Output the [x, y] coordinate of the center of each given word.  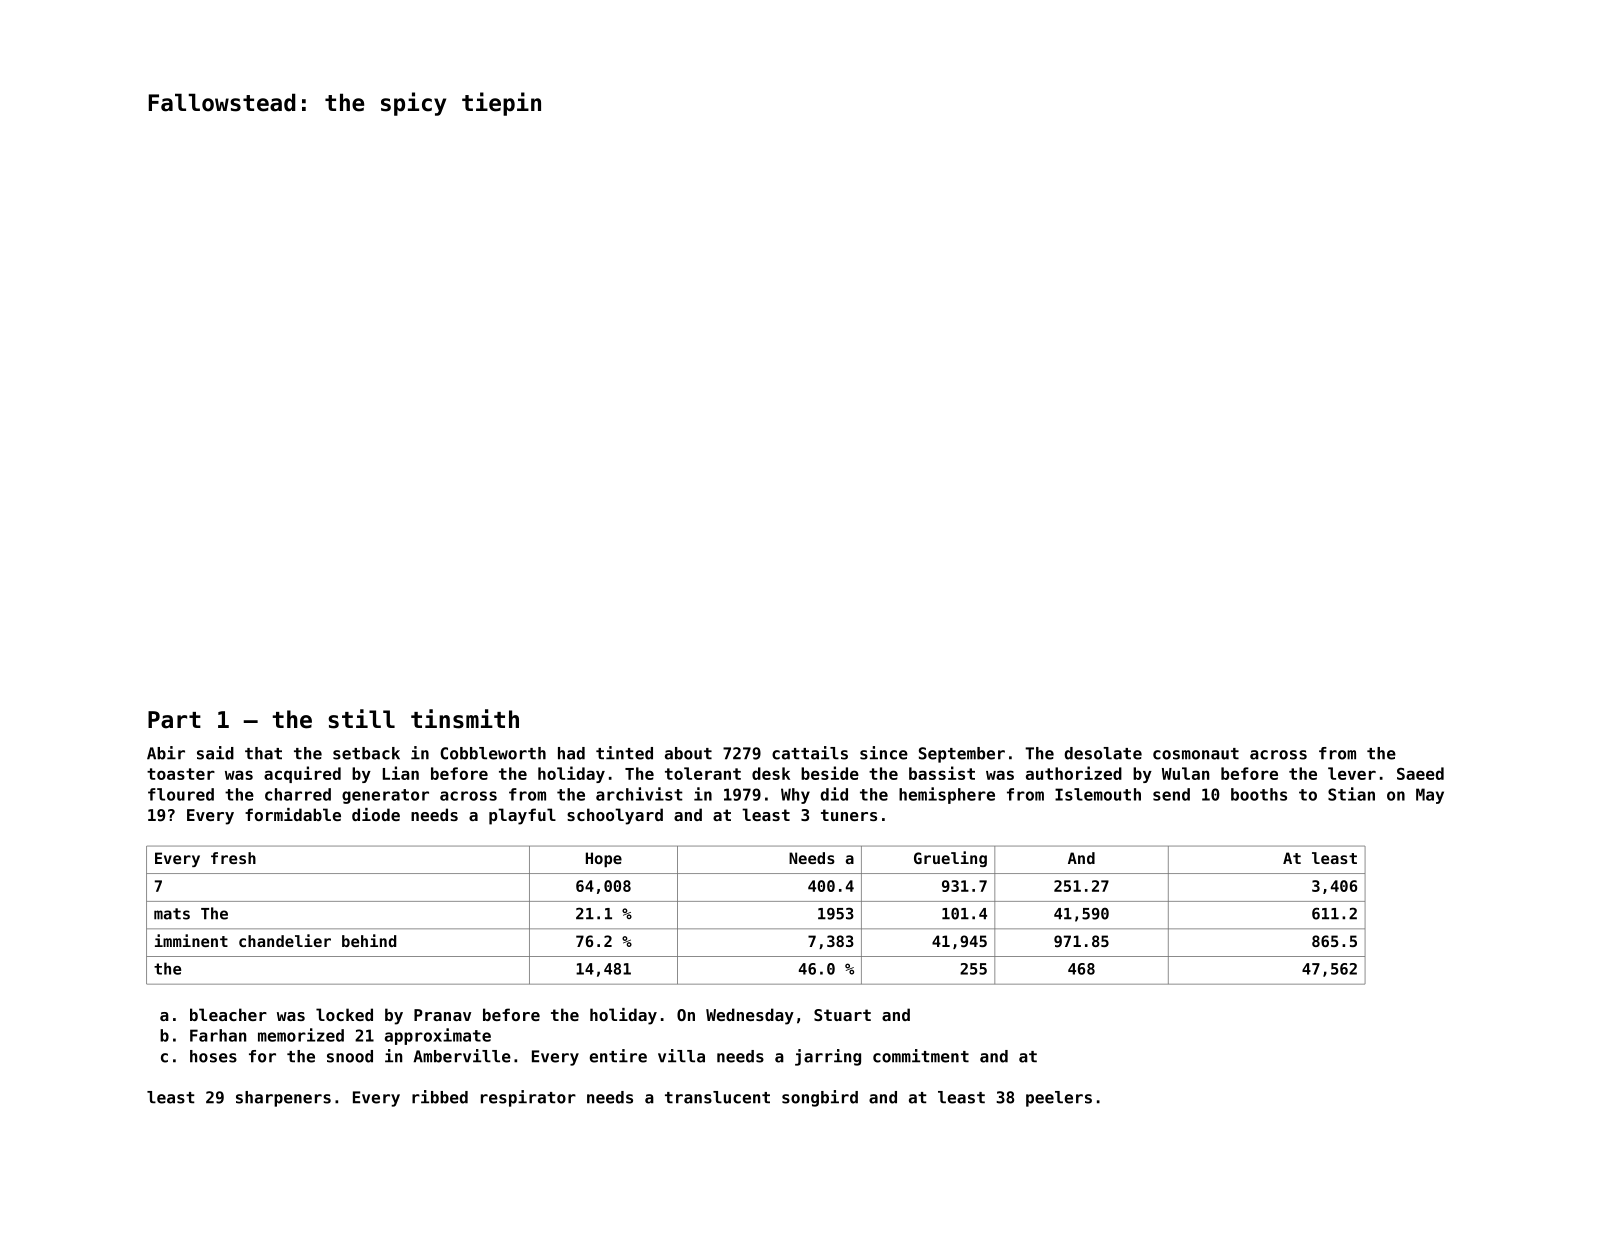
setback [366, 753]
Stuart [842, 1015]
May [1430, 796]
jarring [828, 1057]
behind [369, 940]
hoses [213, 1056]
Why [795, 796]
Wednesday [750, 1016]
